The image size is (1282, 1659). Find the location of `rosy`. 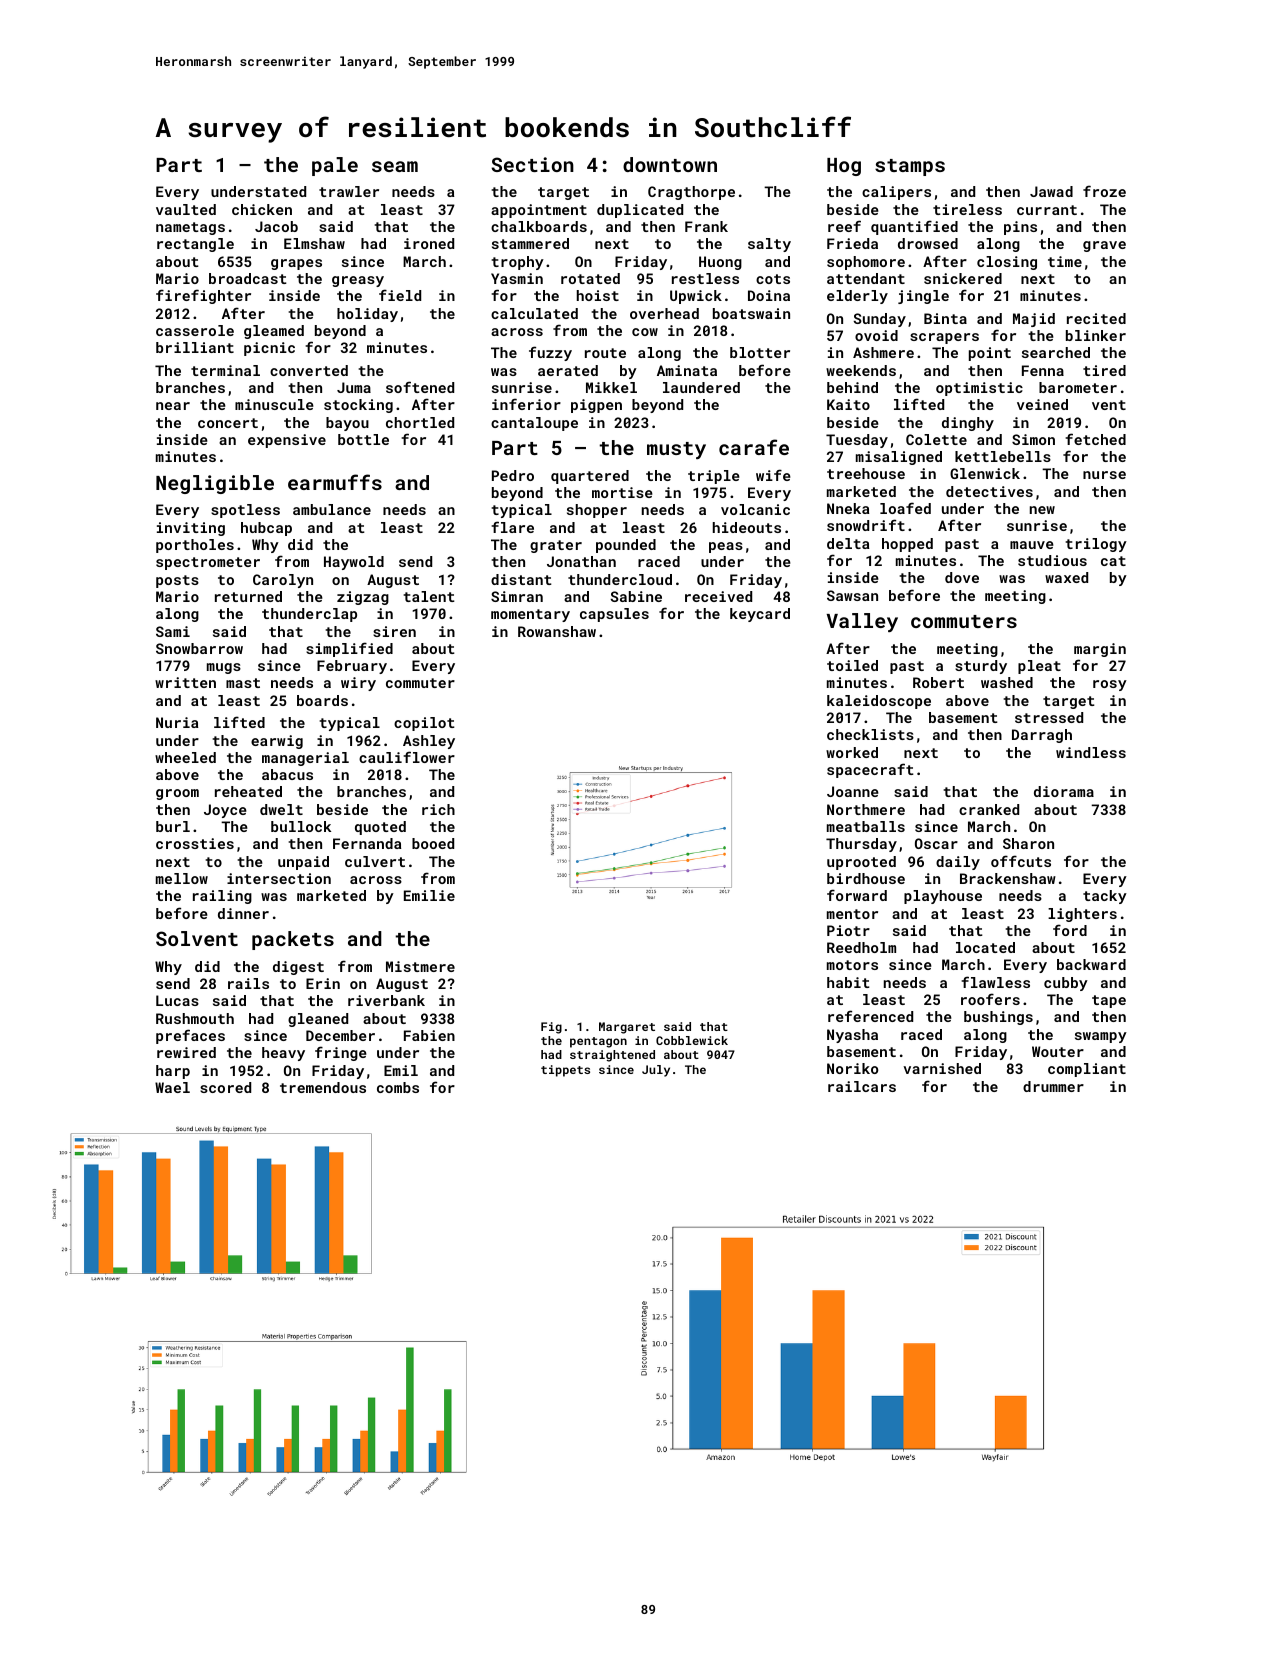

rosy is located at coordinates (1110, 685).
